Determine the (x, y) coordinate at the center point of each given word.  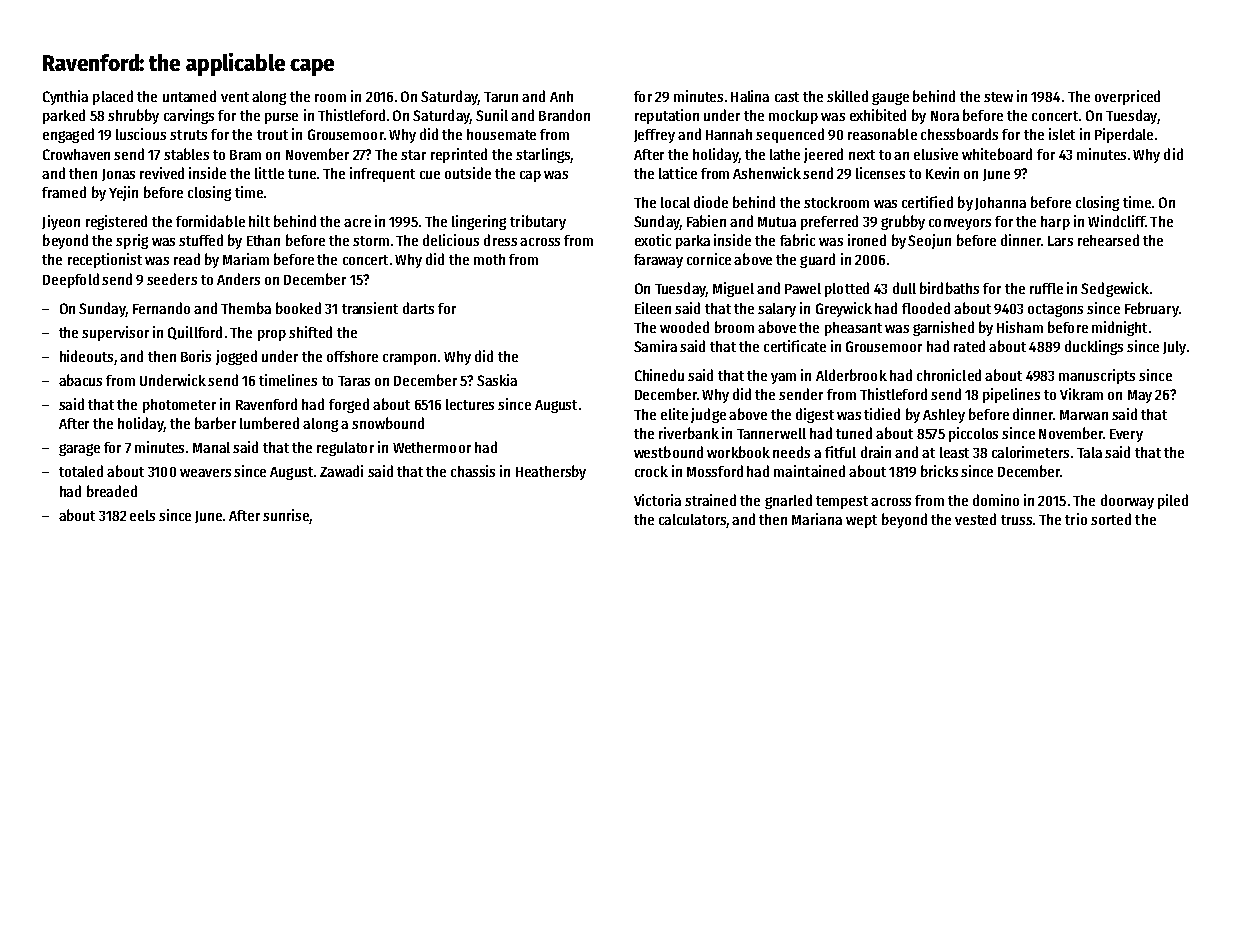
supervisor (115, 333)
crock (651, 471)
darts (418, 308)
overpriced (1127, 97)
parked (64, 116)
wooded (684, 327)
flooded (926, 308)
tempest (842, 502)
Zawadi (341, 471)
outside (468, 173)
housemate (501, 134)
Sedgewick (1115, 289)
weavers (205, 473)
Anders (238, 279)
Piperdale (1124, 135)
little (269, 173)
